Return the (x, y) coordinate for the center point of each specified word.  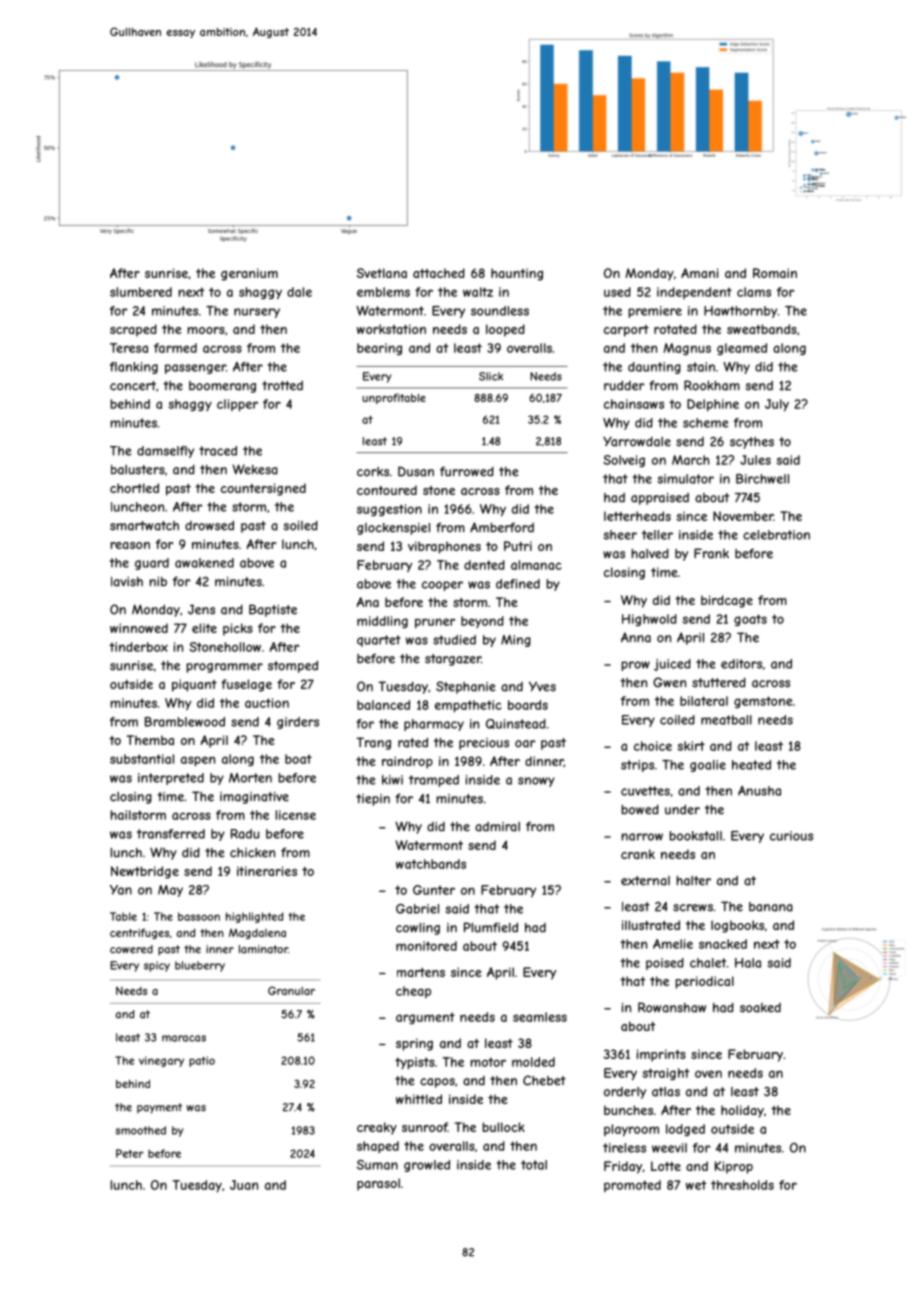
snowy (536, 782)
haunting (517, 274)
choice (653, 746)
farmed (175, 348)
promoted (632, 1186)
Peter (129, 1153)
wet (695, 1185)
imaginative (254, 798)
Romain (775, 273)
